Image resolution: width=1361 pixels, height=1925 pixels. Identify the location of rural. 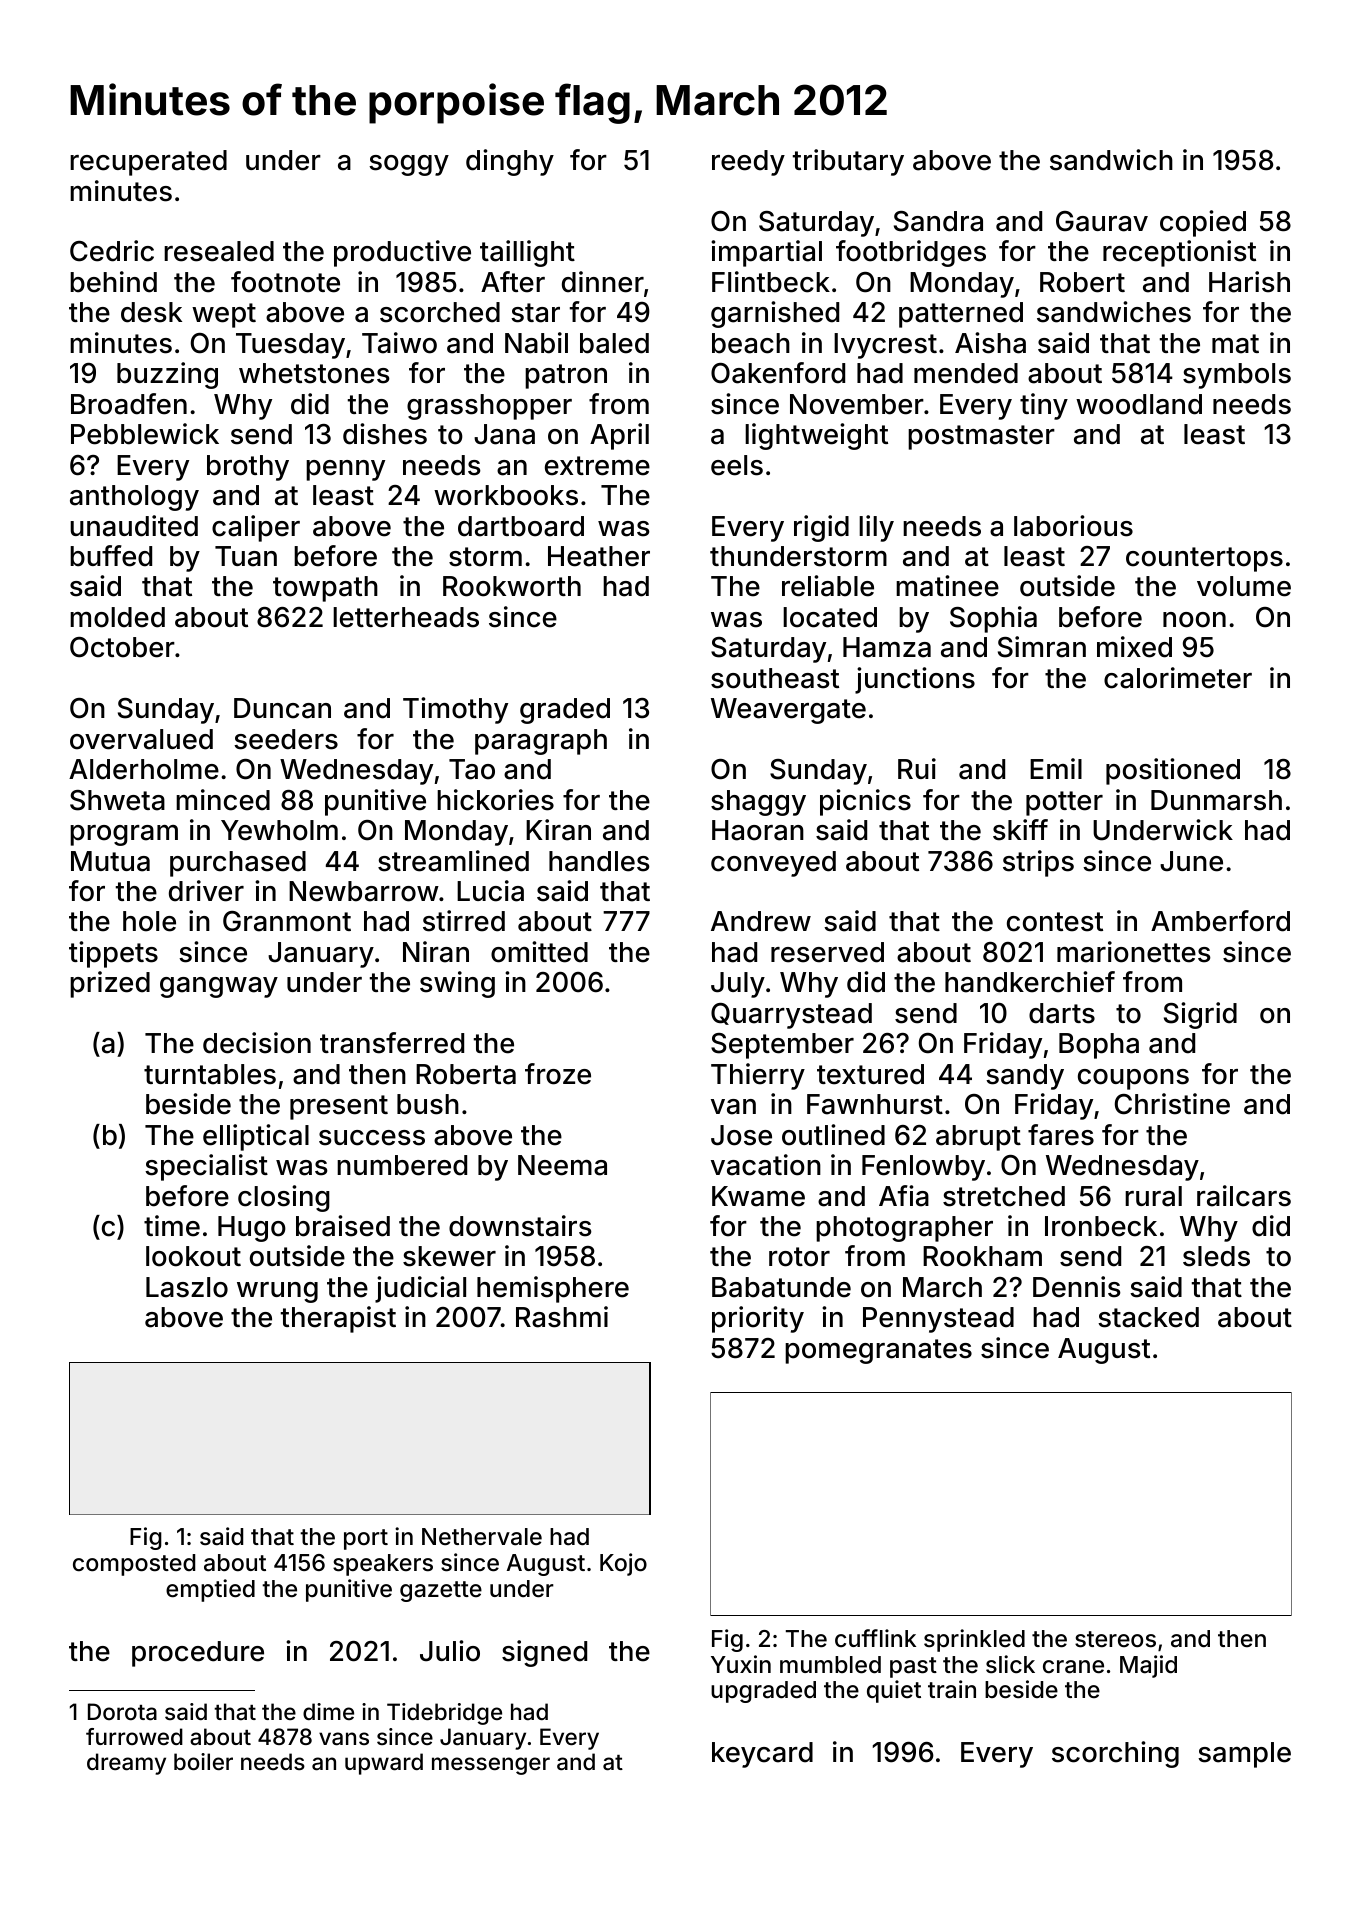
(1153, 1196).
